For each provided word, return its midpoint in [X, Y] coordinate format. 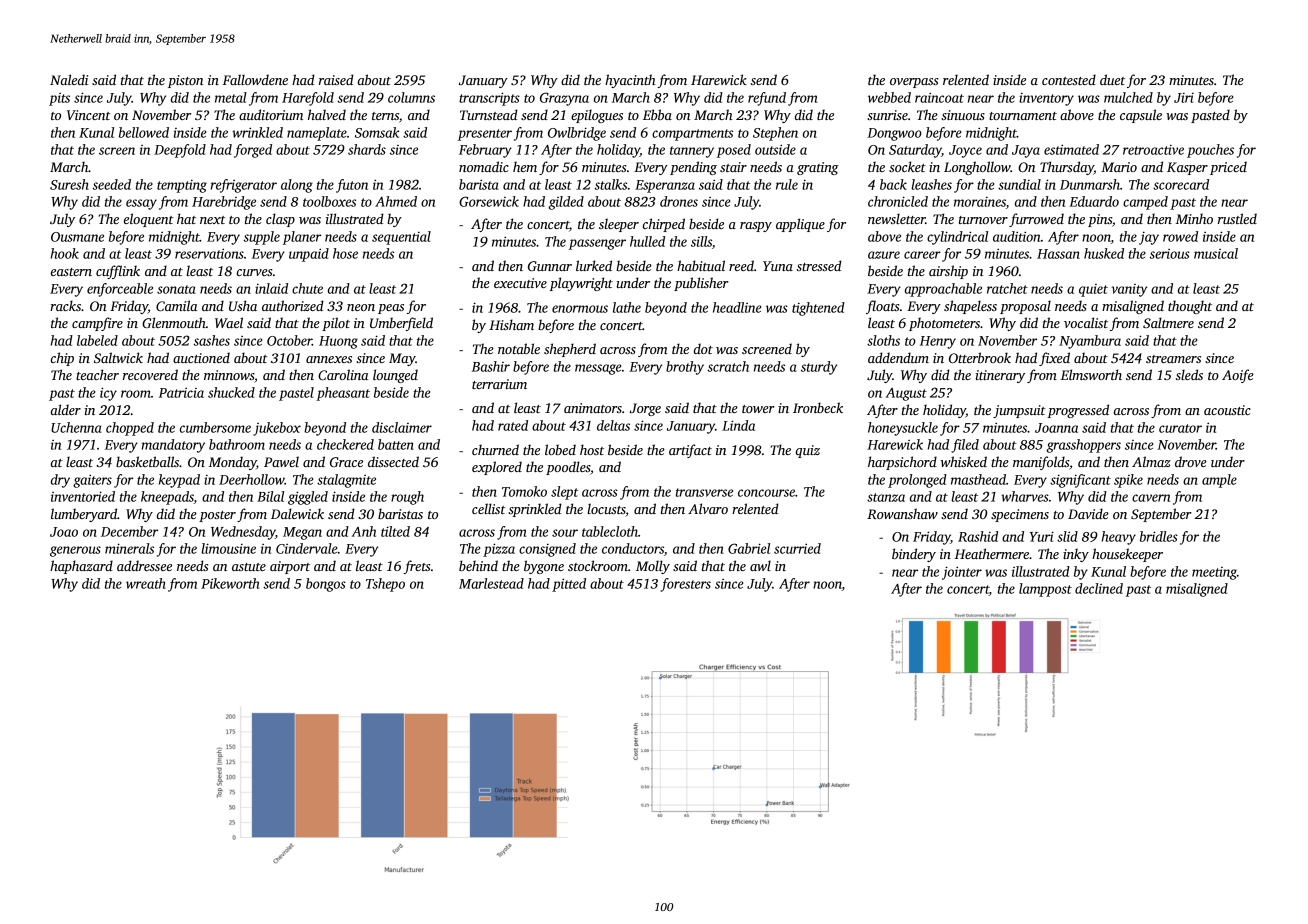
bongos [326, 585]
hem [525, 166]
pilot [336, 324]
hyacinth [630, 81]
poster [217, 516]
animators [593, 408]
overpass [914, 83]
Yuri [1041, 536]
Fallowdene [255, 79]
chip [62, 359]
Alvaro [708, 508]
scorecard [1181, 184]
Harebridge [224, 203]
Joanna [1056, 428]
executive [520, 283]
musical [1216, 253]
